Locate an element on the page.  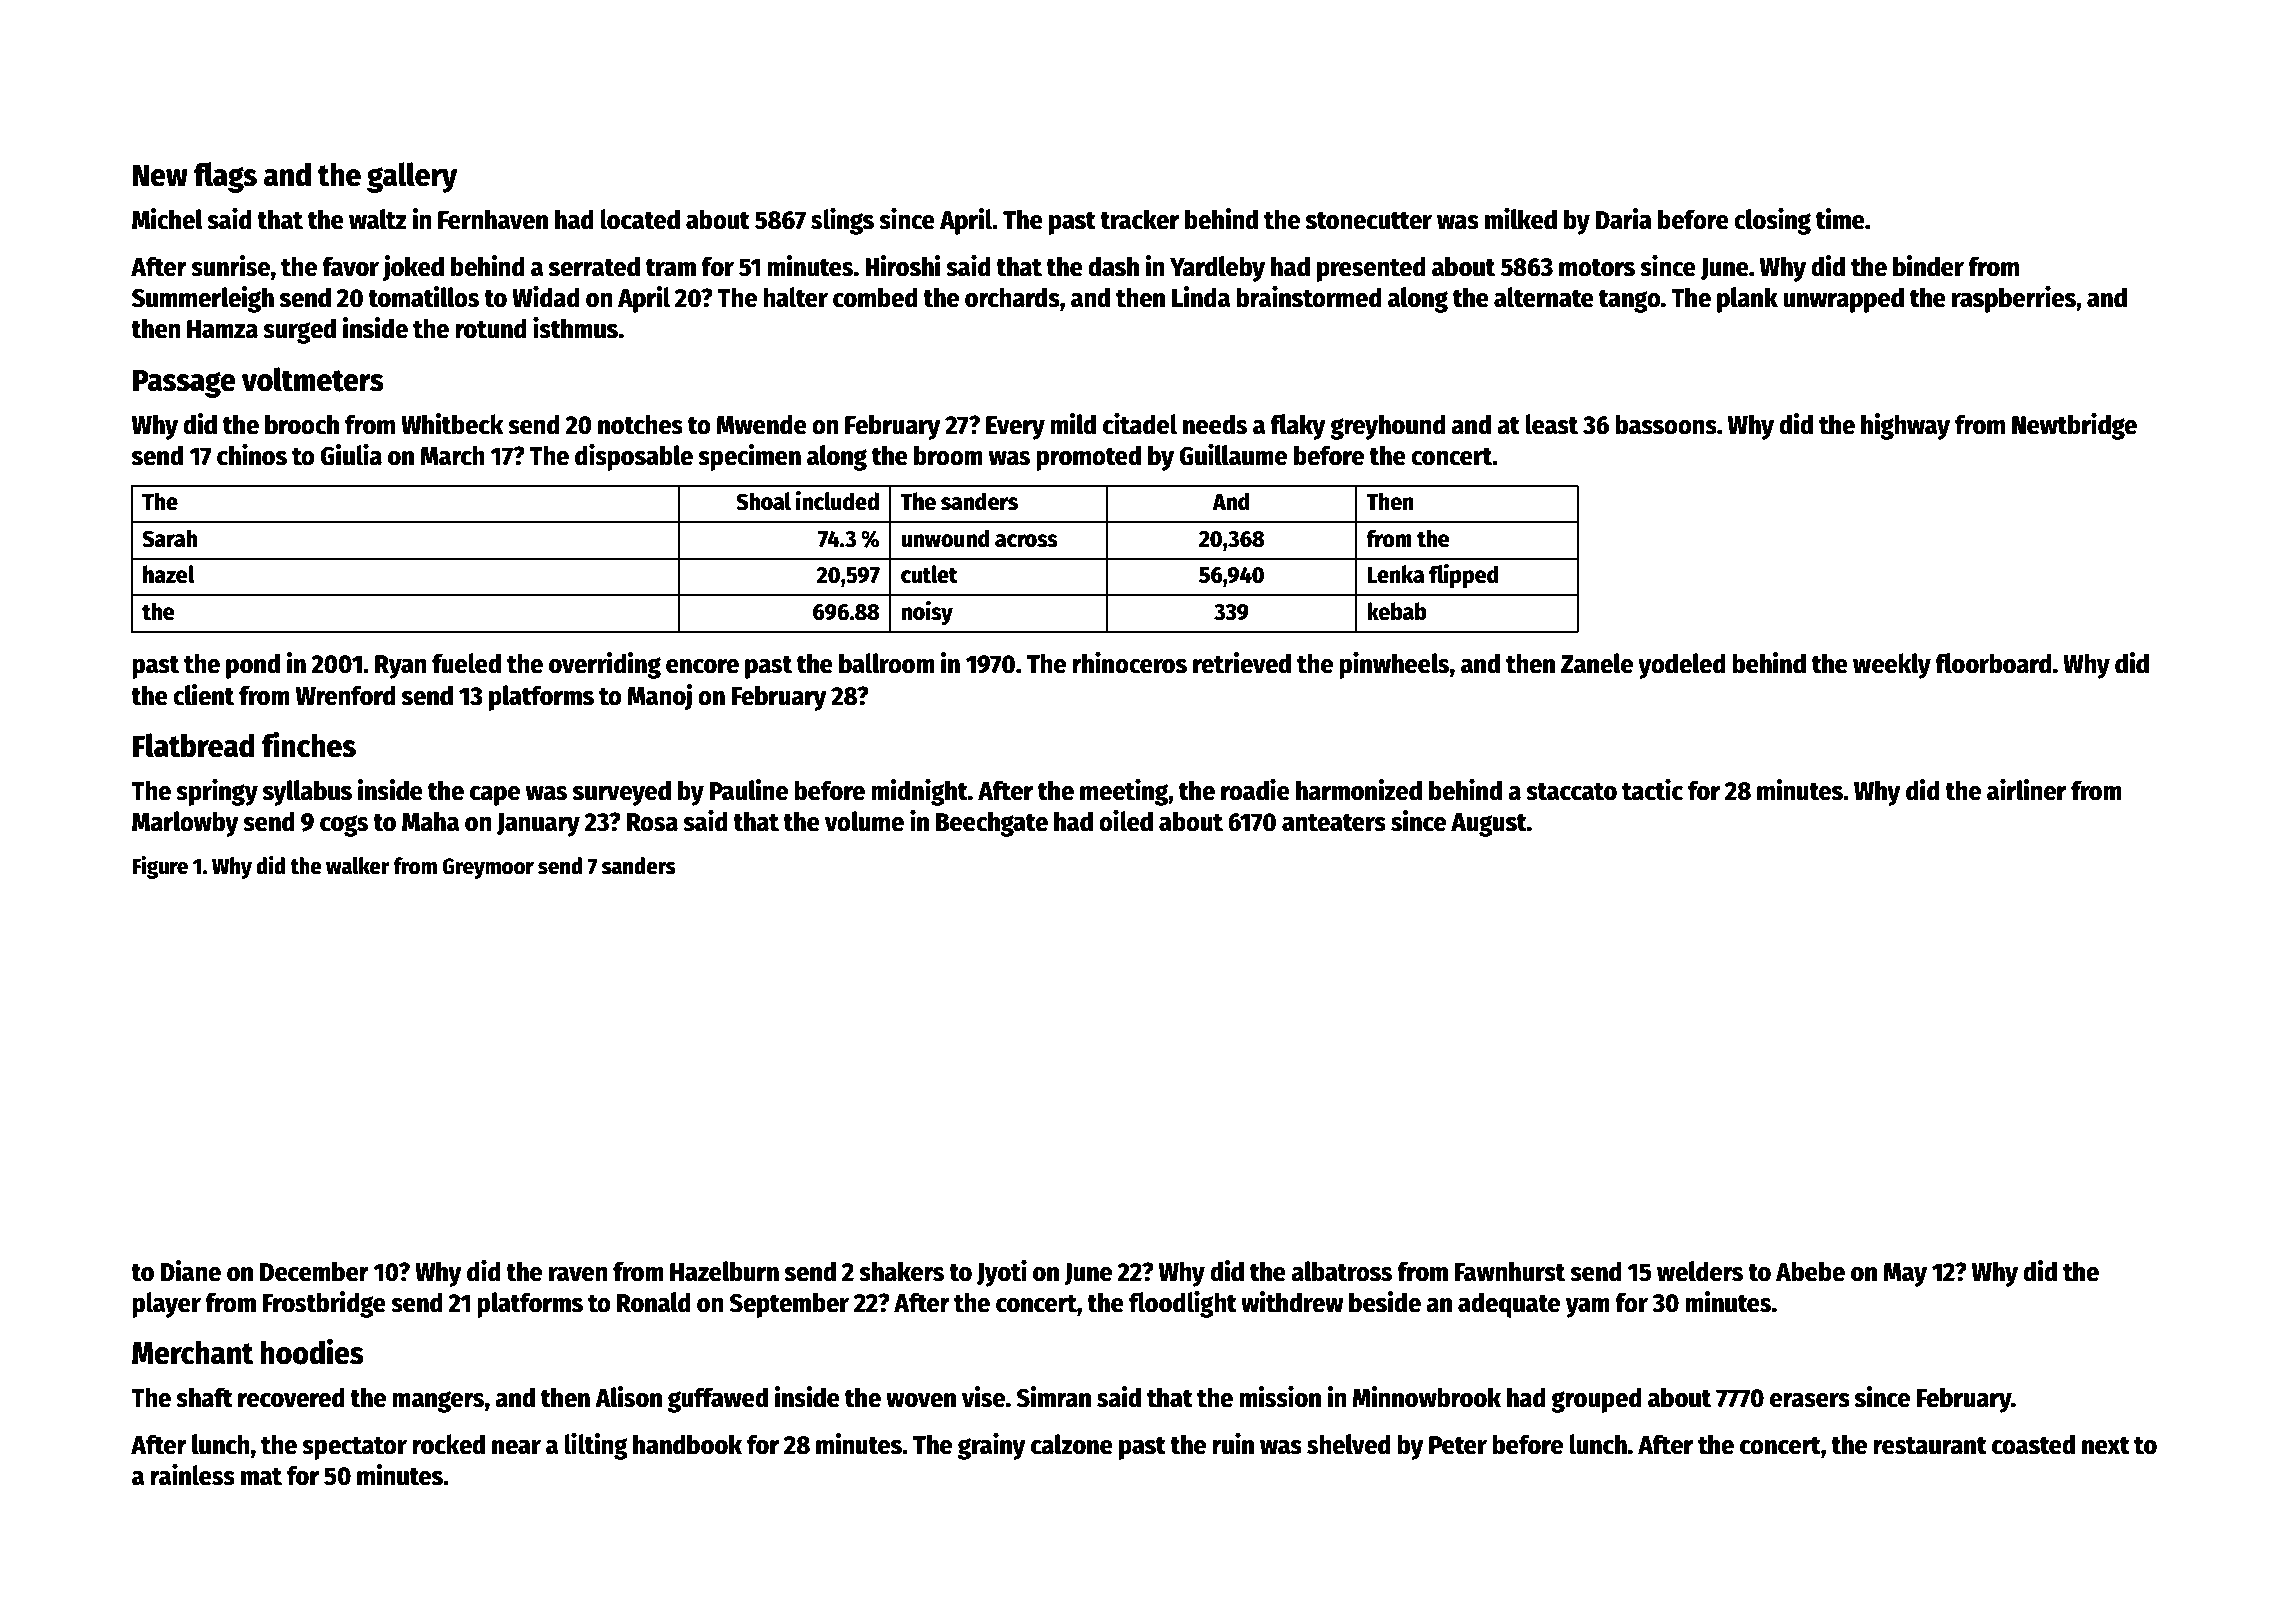
December is located at coordinates (314, 1271).
